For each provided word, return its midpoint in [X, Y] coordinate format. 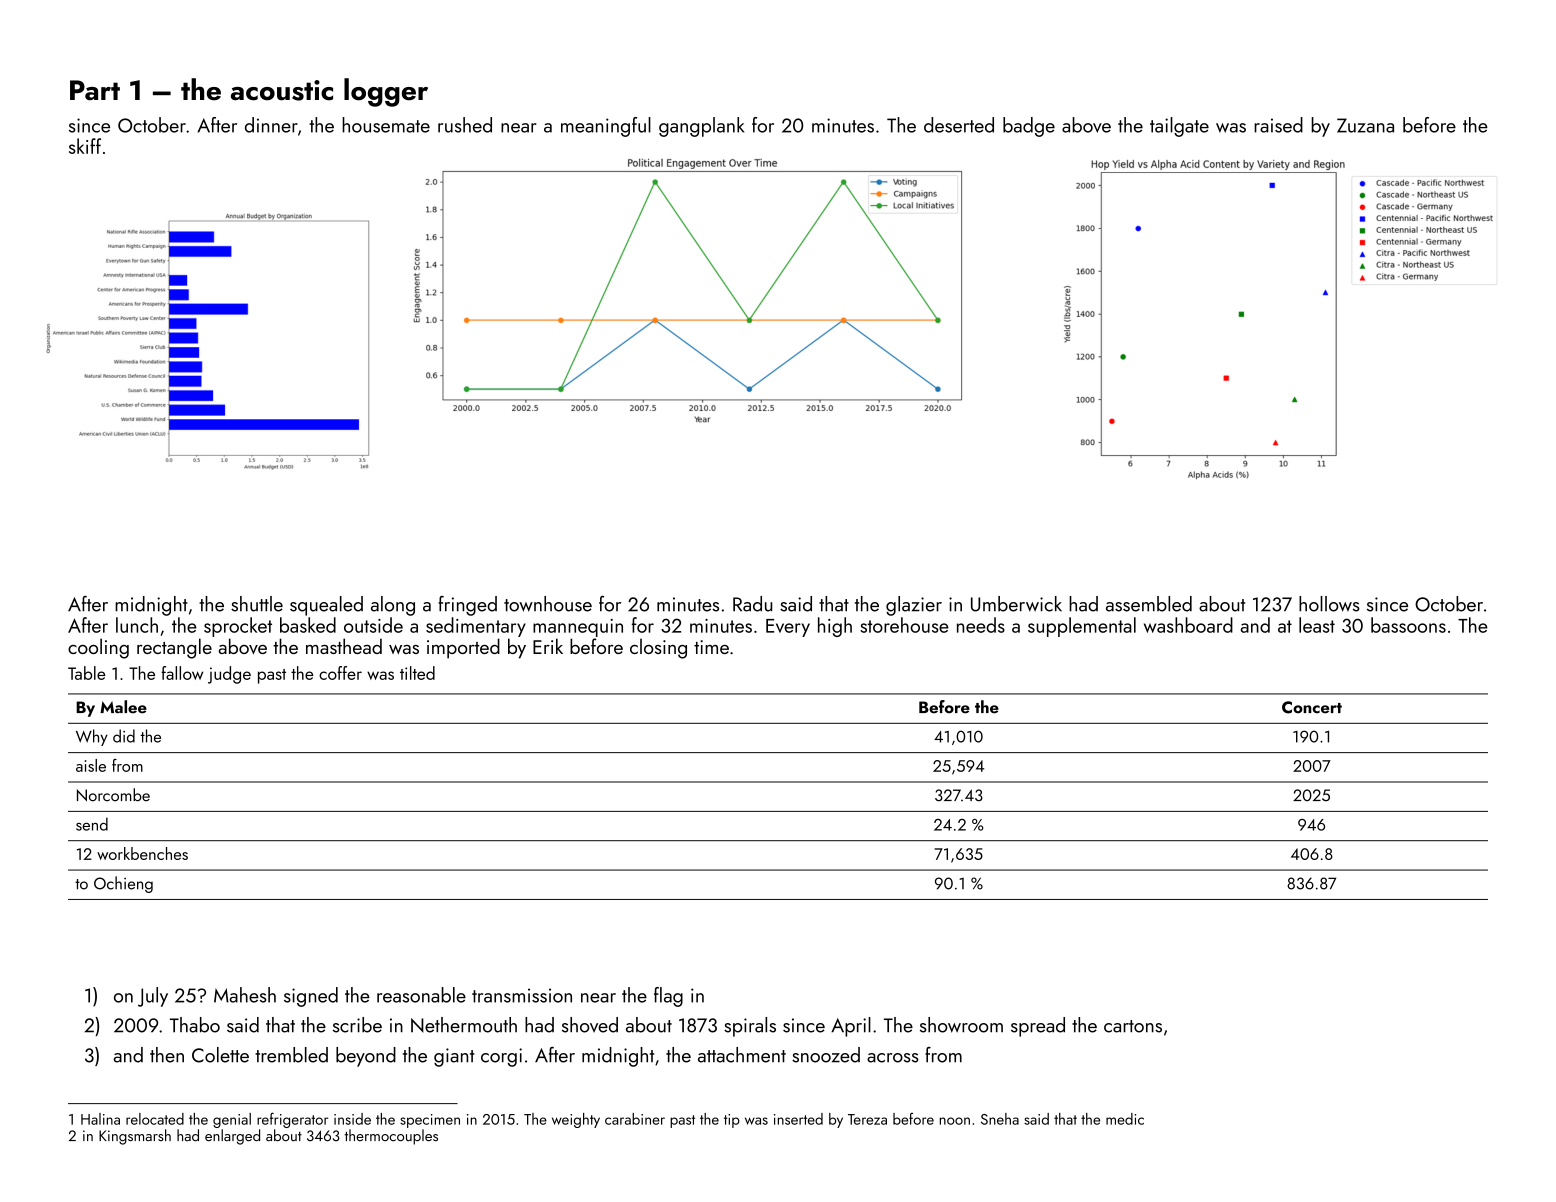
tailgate [1179, 127]
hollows [1329, 604]
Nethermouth [464, 1025]
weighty [576, 1120]
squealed [326, 606]
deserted [959, 125]
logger [386, 92]
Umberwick [1016, 604]
